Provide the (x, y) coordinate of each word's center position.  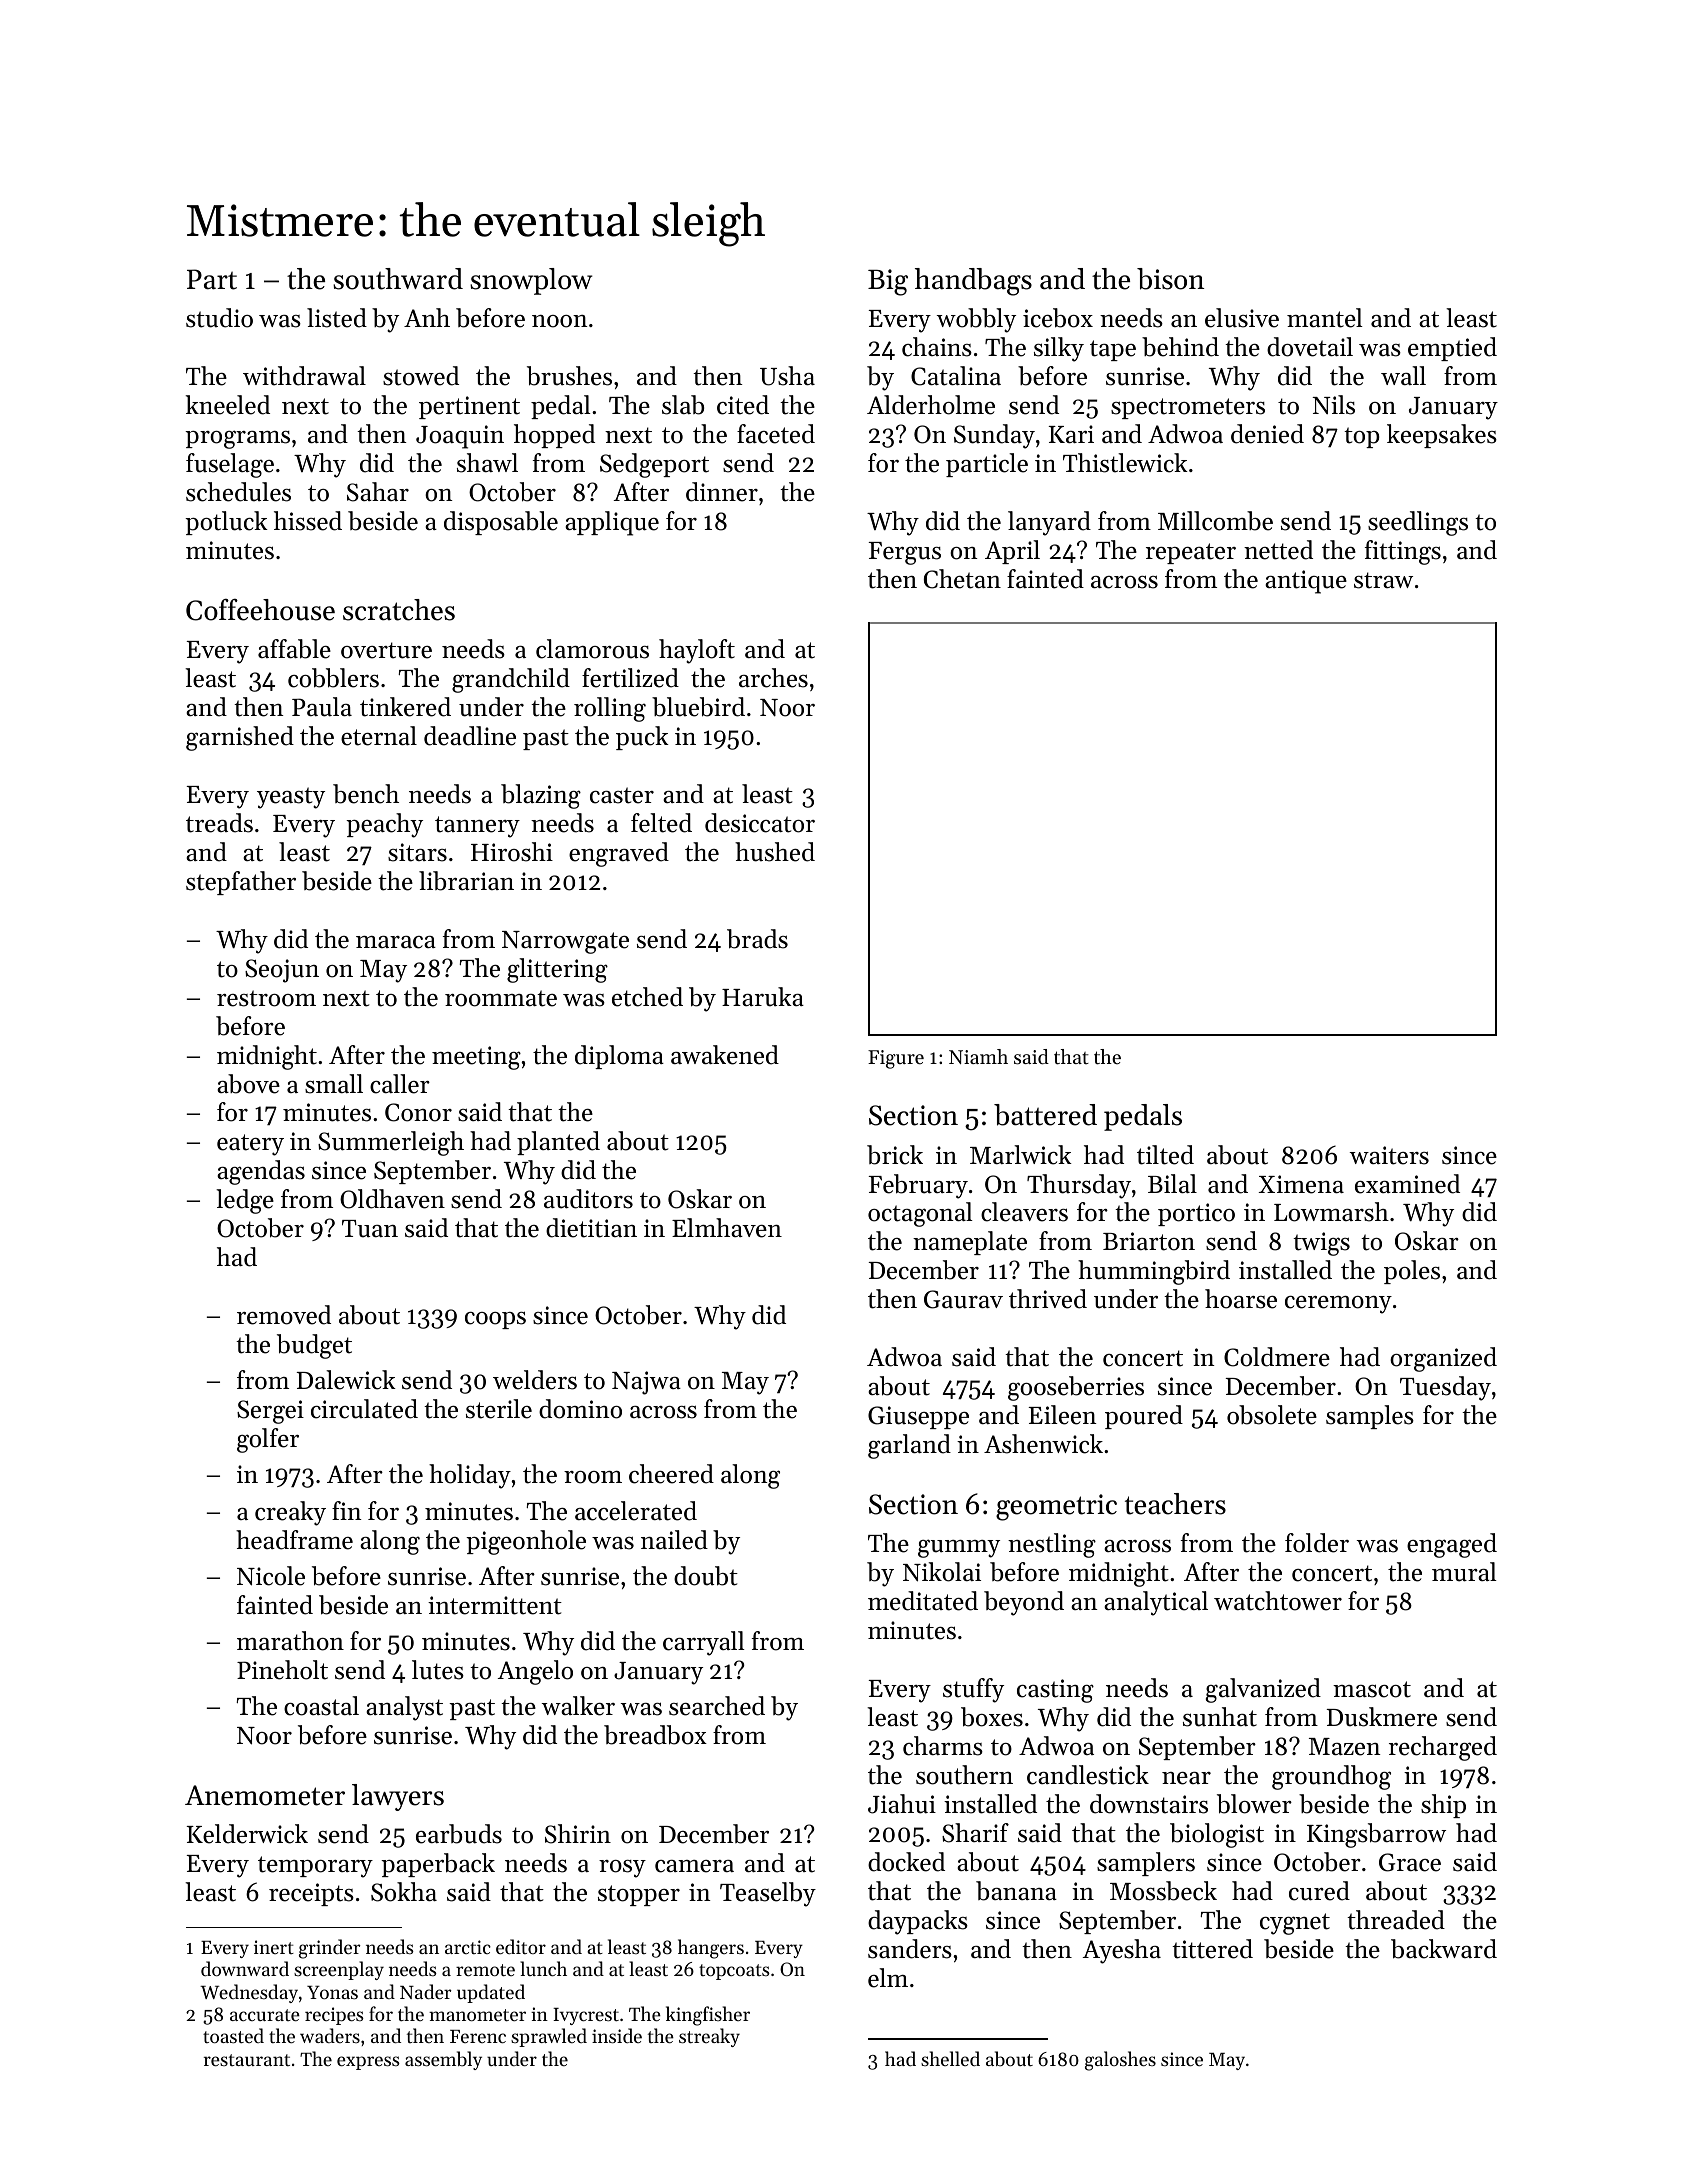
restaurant (247, 2060)
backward (1444, 1949)
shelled (950, 2058)
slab (683, 405)
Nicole (271, 1576)
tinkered (405, 707)
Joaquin (460, 437)
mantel (1325, 318)
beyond (1024, 1603)
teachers (1175, 1504)
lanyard (1049, 523)
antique (1306, 582)
